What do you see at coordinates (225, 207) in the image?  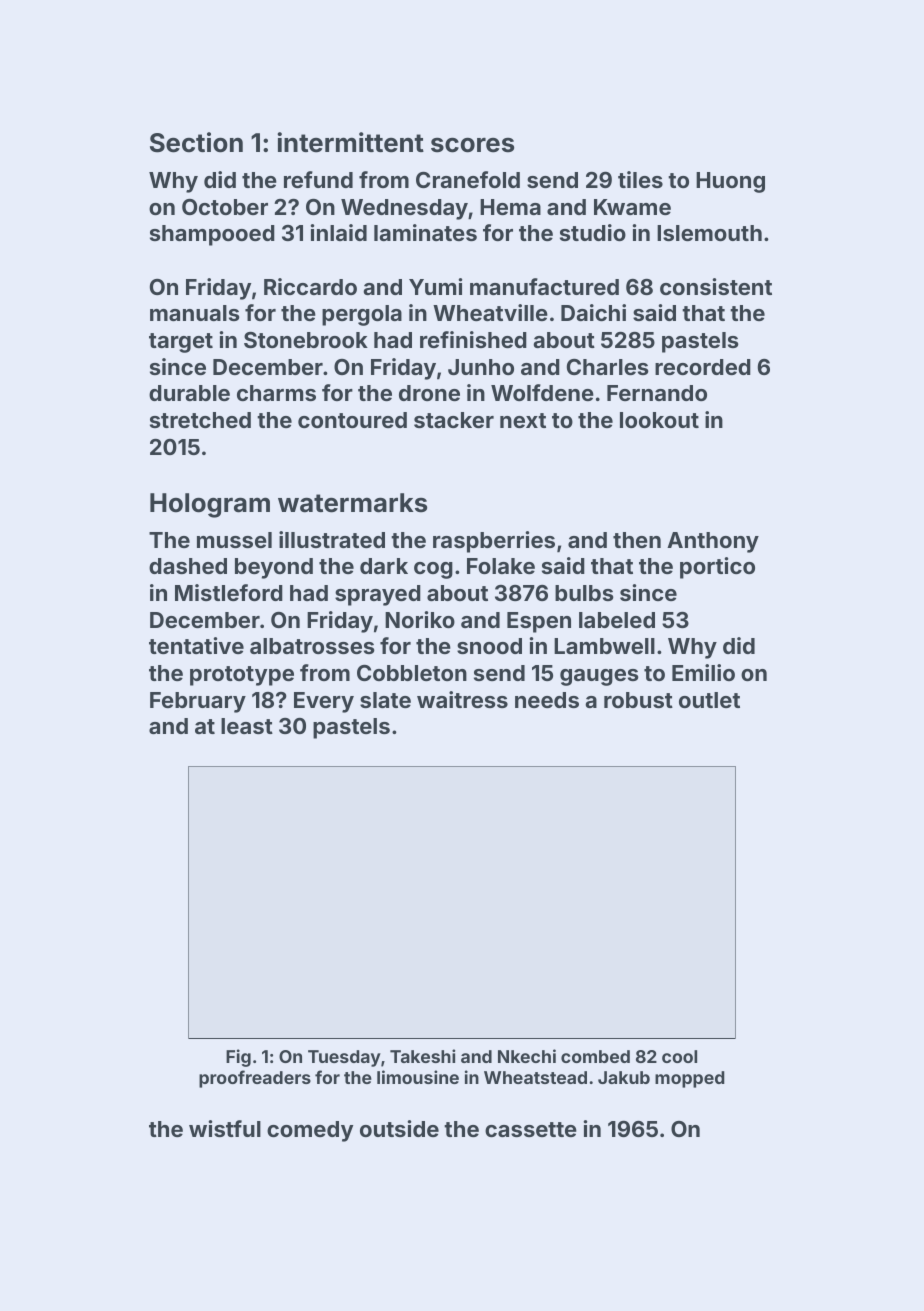 I see `October` at bounding box center [225, 207].
